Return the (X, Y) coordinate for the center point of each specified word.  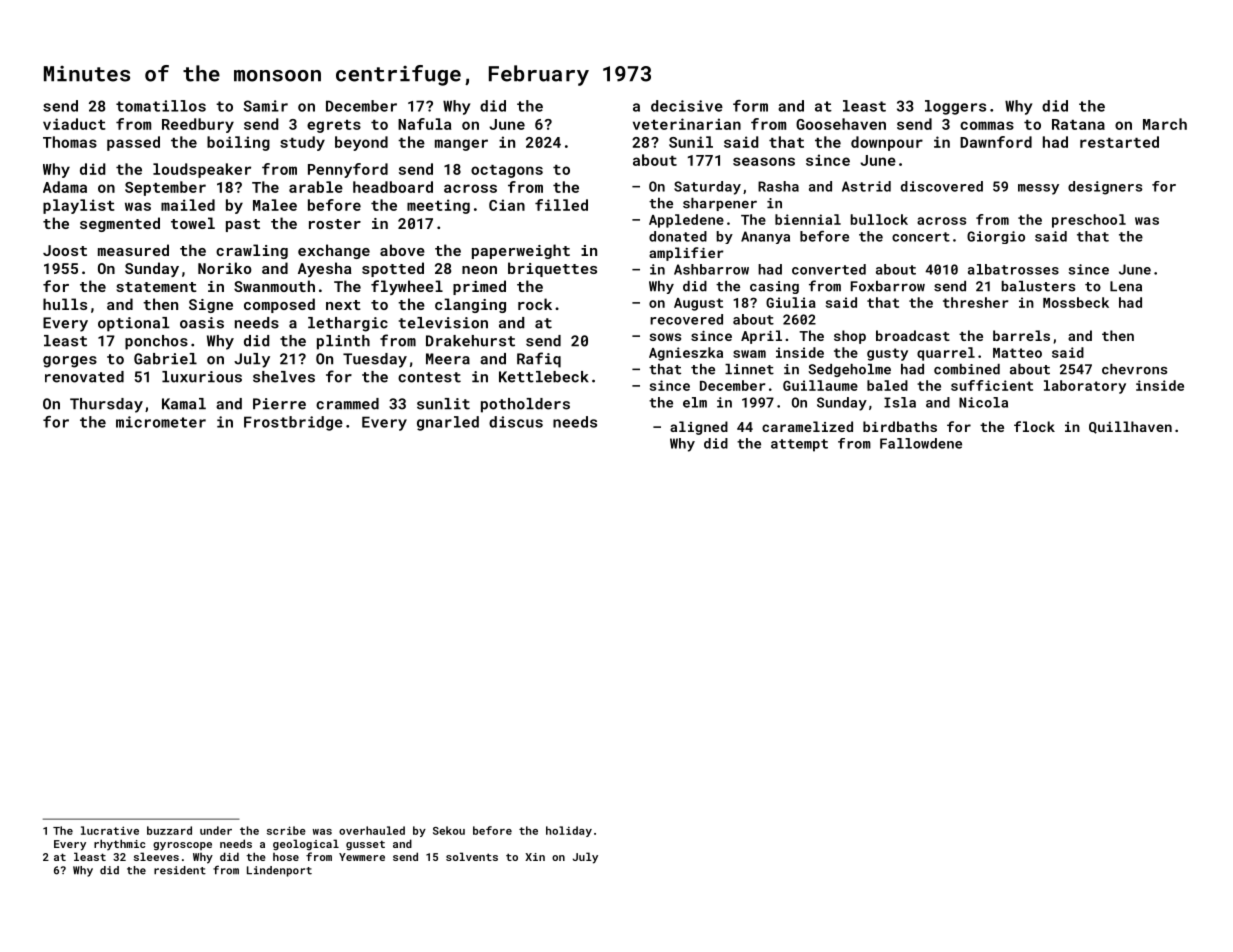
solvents (472, 856)
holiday (569, 831)
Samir (265, 106)
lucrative (110, 830)
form (750, 106)
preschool (1089, 221)
